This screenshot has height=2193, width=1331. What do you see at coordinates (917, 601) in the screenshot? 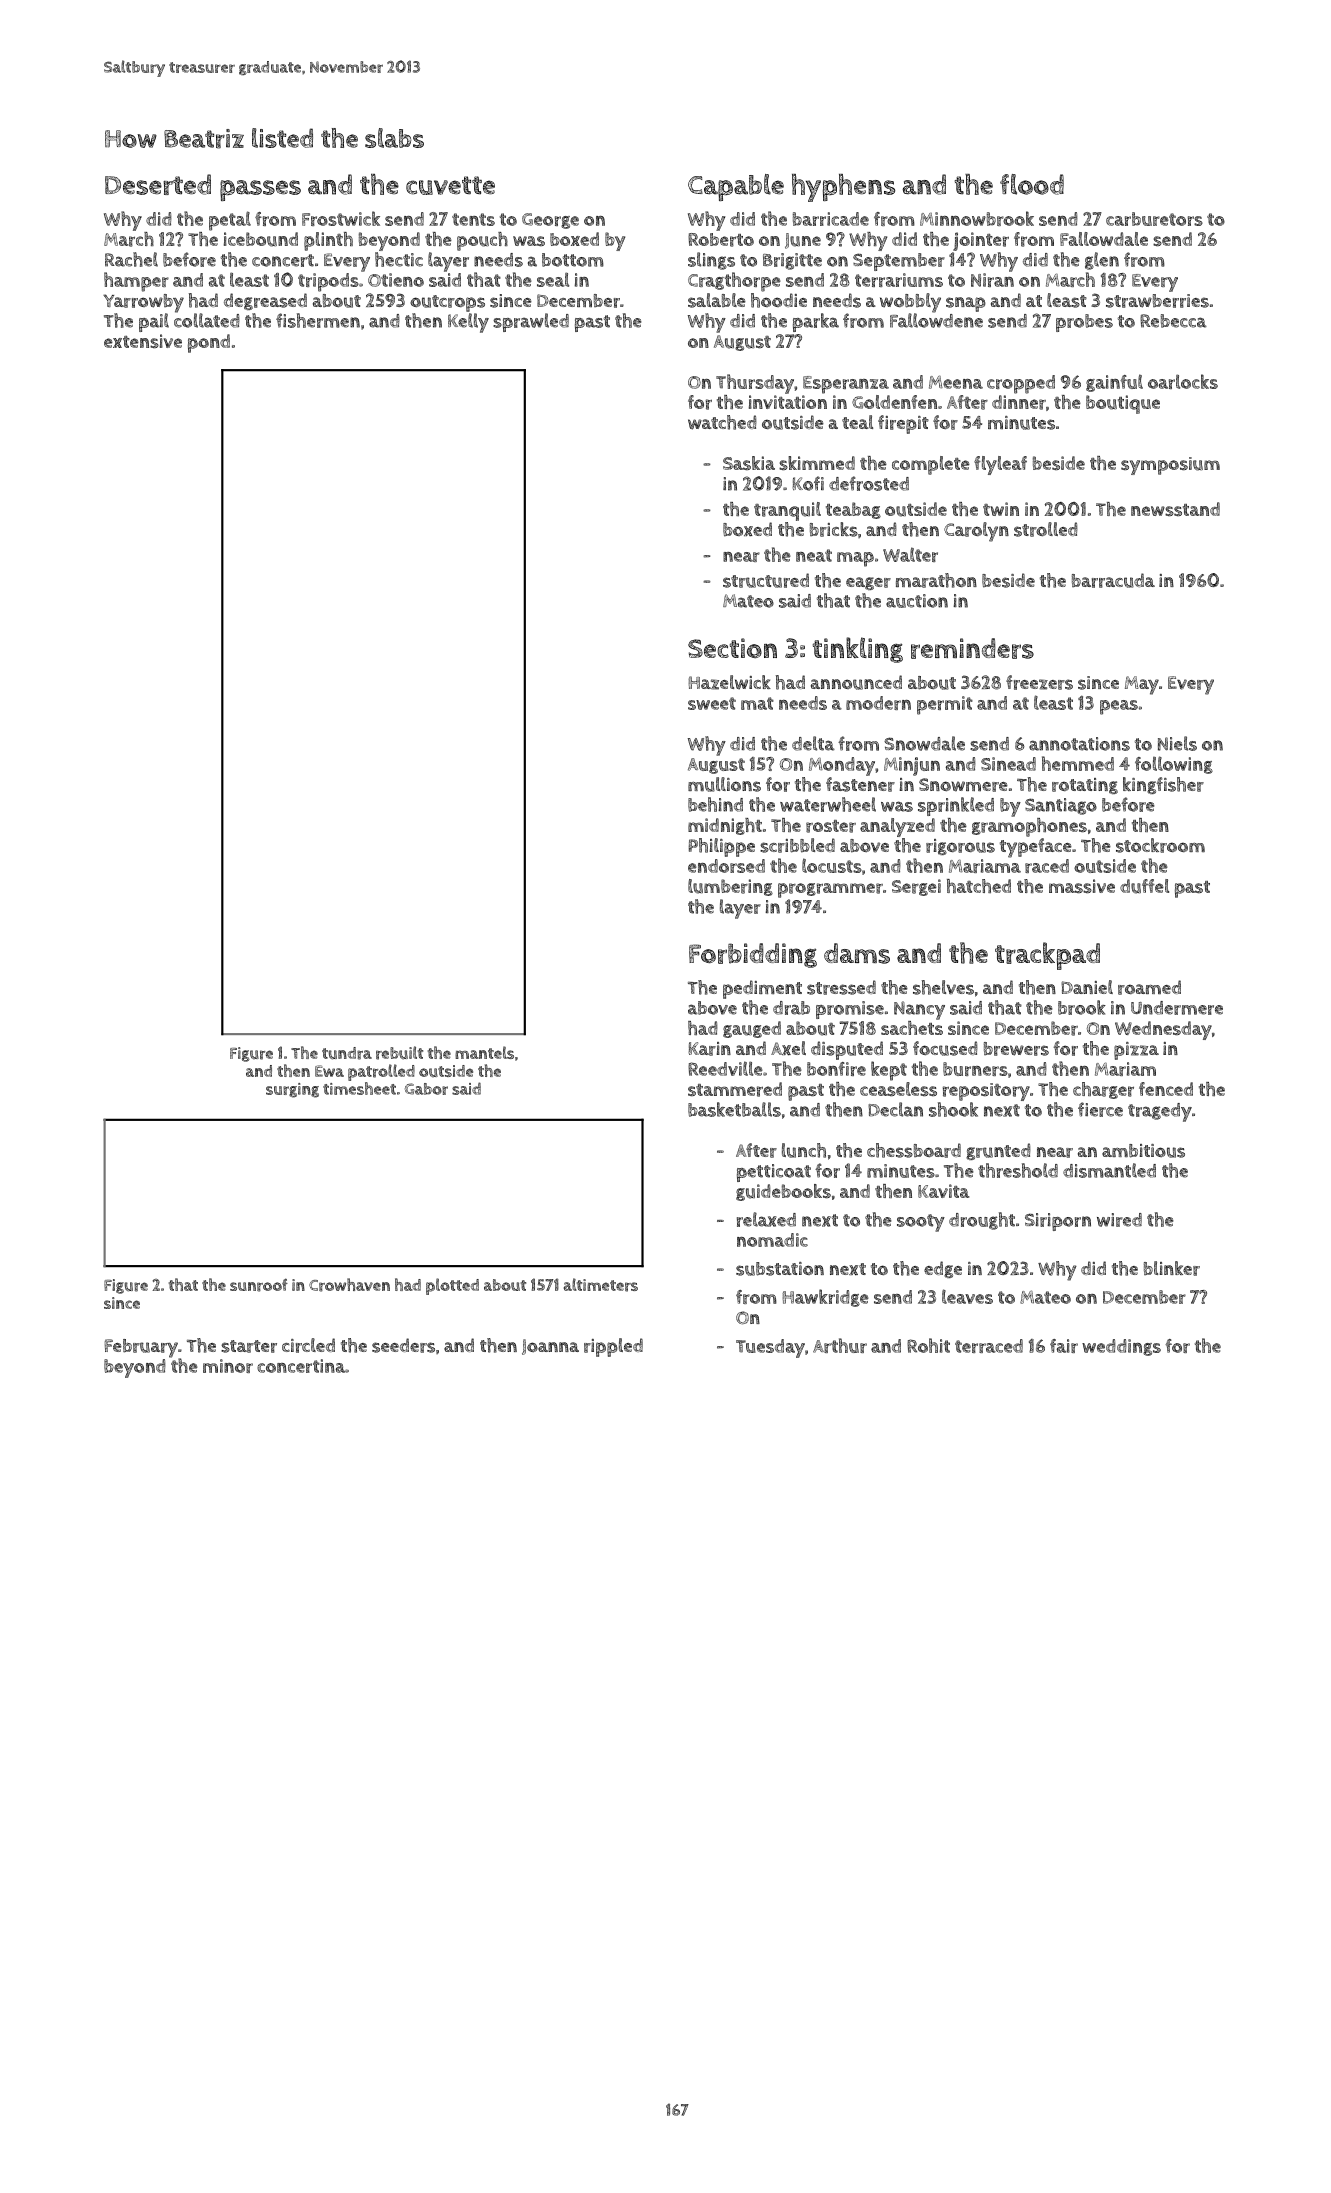
I see `auction` at bounding box center [917, 601].
